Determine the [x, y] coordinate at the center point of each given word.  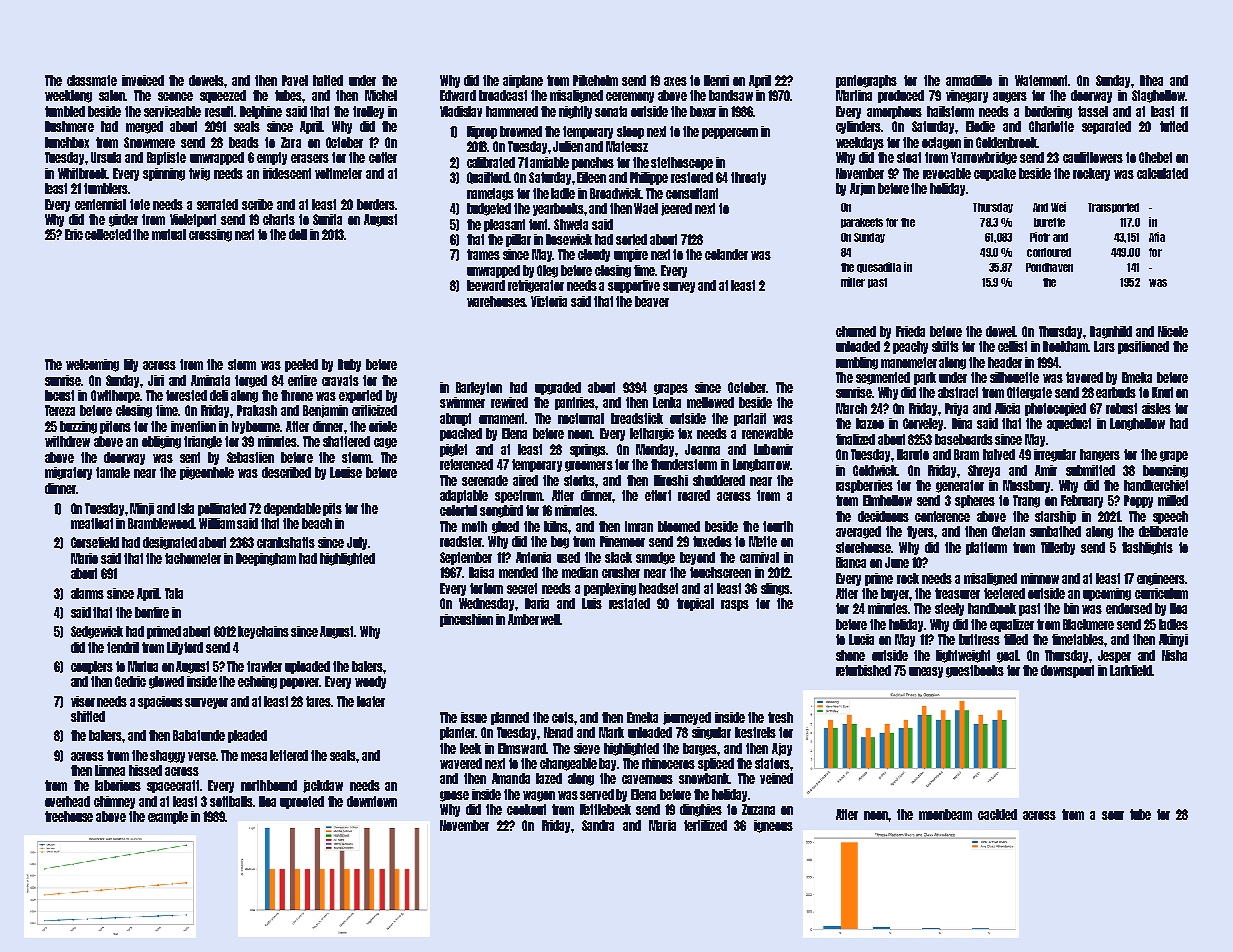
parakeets [862, 223]
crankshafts [286, 542]
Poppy [1138, 501]
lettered [289, 755]
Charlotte [1051, 126]
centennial [100, 204]
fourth [778, 526]
